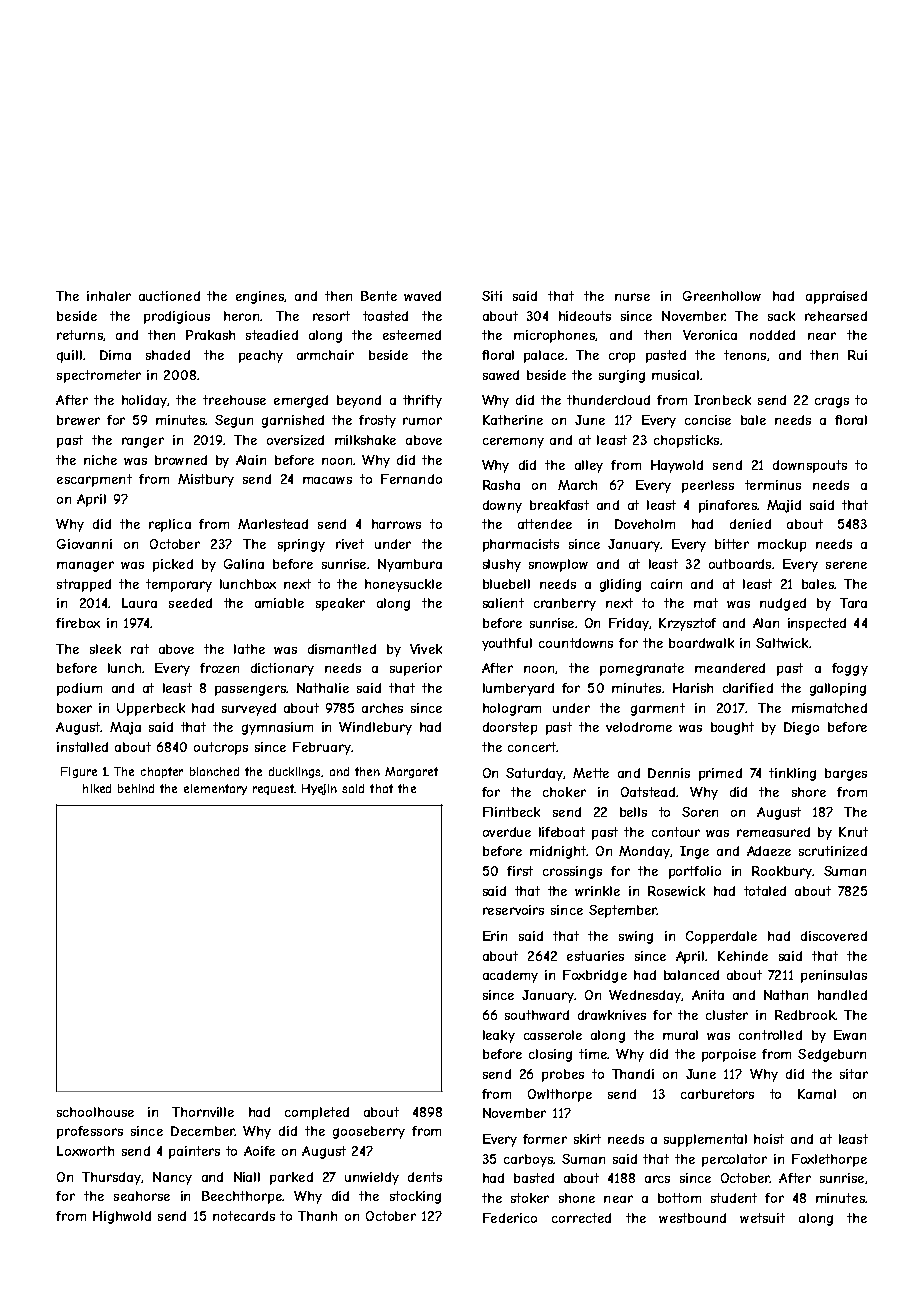 The image size is (924, 1308). Describe the element at coordinates (181, 460) in the screenshot. I see `browned` at that location.
